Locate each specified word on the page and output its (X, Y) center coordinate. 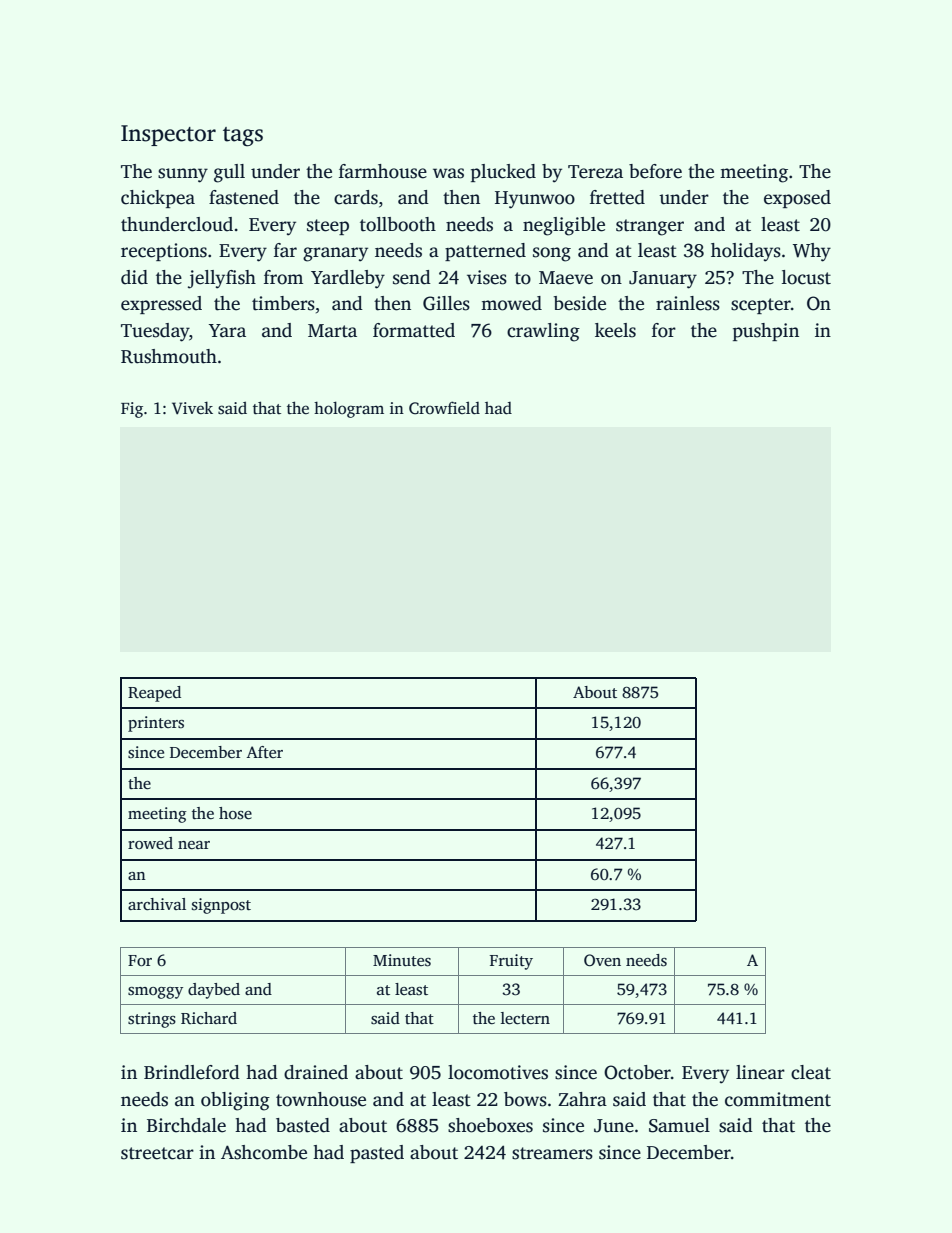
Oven (602, 960)
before (655, 171)
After (264, 752)
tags (243, 137)
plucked (503, 173)
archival (157, 904)
